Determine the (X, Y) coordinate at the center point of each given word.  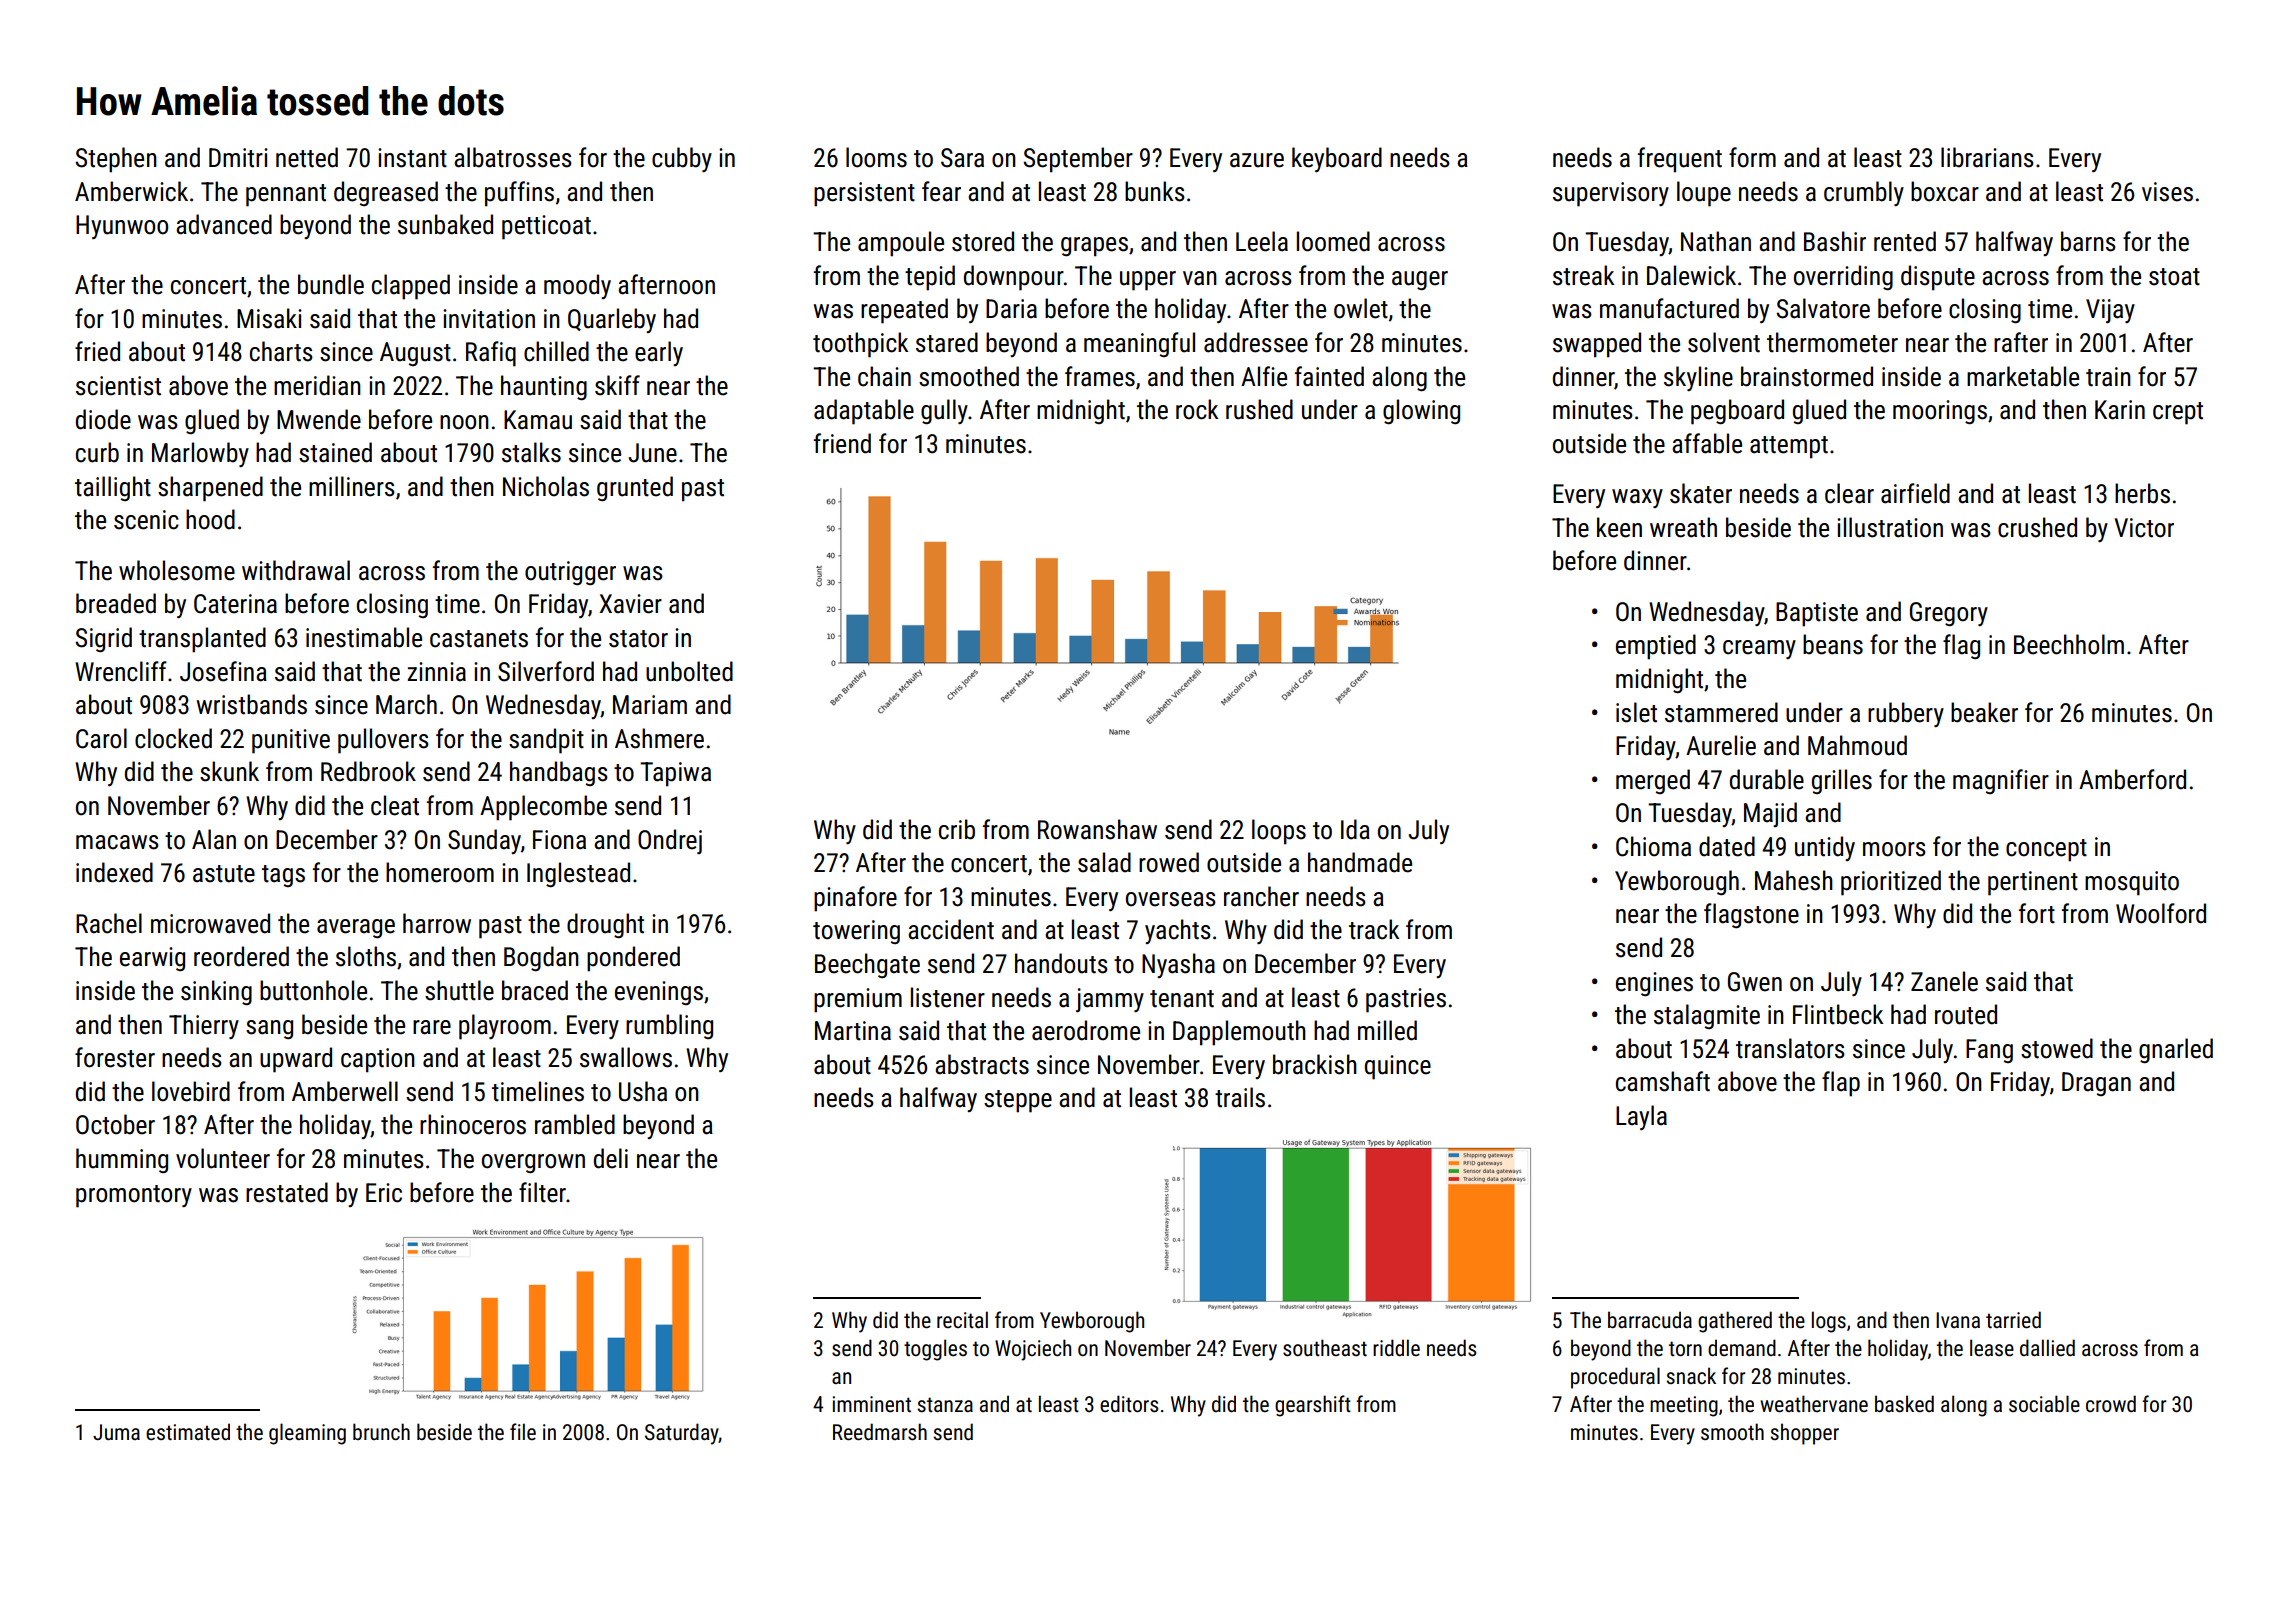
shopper (1805, 1434)
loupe (1704, 194)
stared (947, 342)
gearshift (1313, 1406)
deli (611, 1158)
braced (535, 990)
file (523, 1431)
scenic (146, 520)
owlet (1361, 308)
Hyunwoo (122, 227)
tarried (2013, 1320)
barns (2088, 241)
